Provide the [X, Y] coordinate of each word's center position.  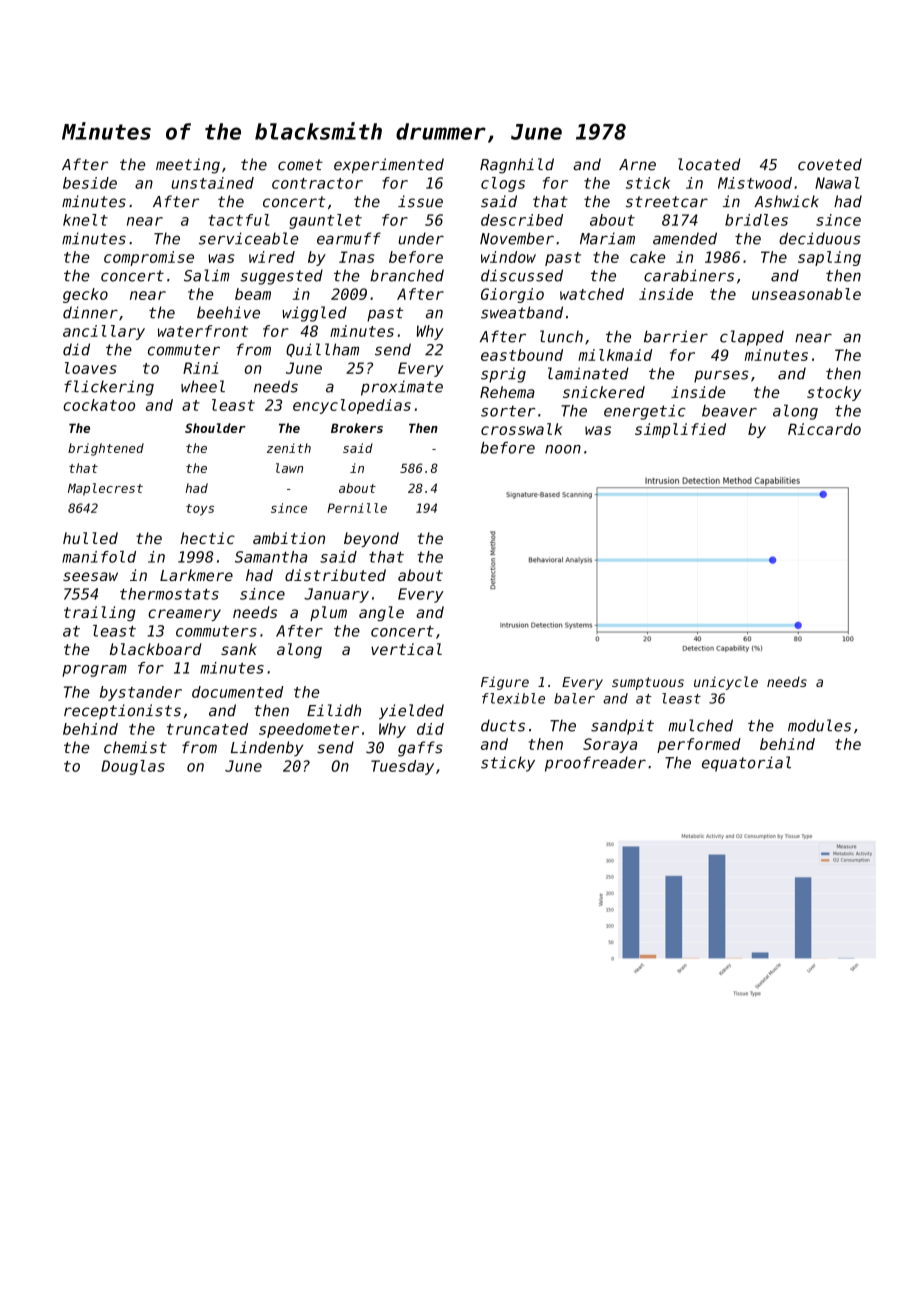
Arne [637, 165]
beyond [371, 539]
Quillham [322, 350]
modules [819, 725]
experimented [389, 166]
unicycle [726, 683]
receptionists [122, 711]
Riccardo [824, 429]
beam [253, 294]
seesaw [90, 576]
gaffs [420, 749]
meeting [188, 166]
